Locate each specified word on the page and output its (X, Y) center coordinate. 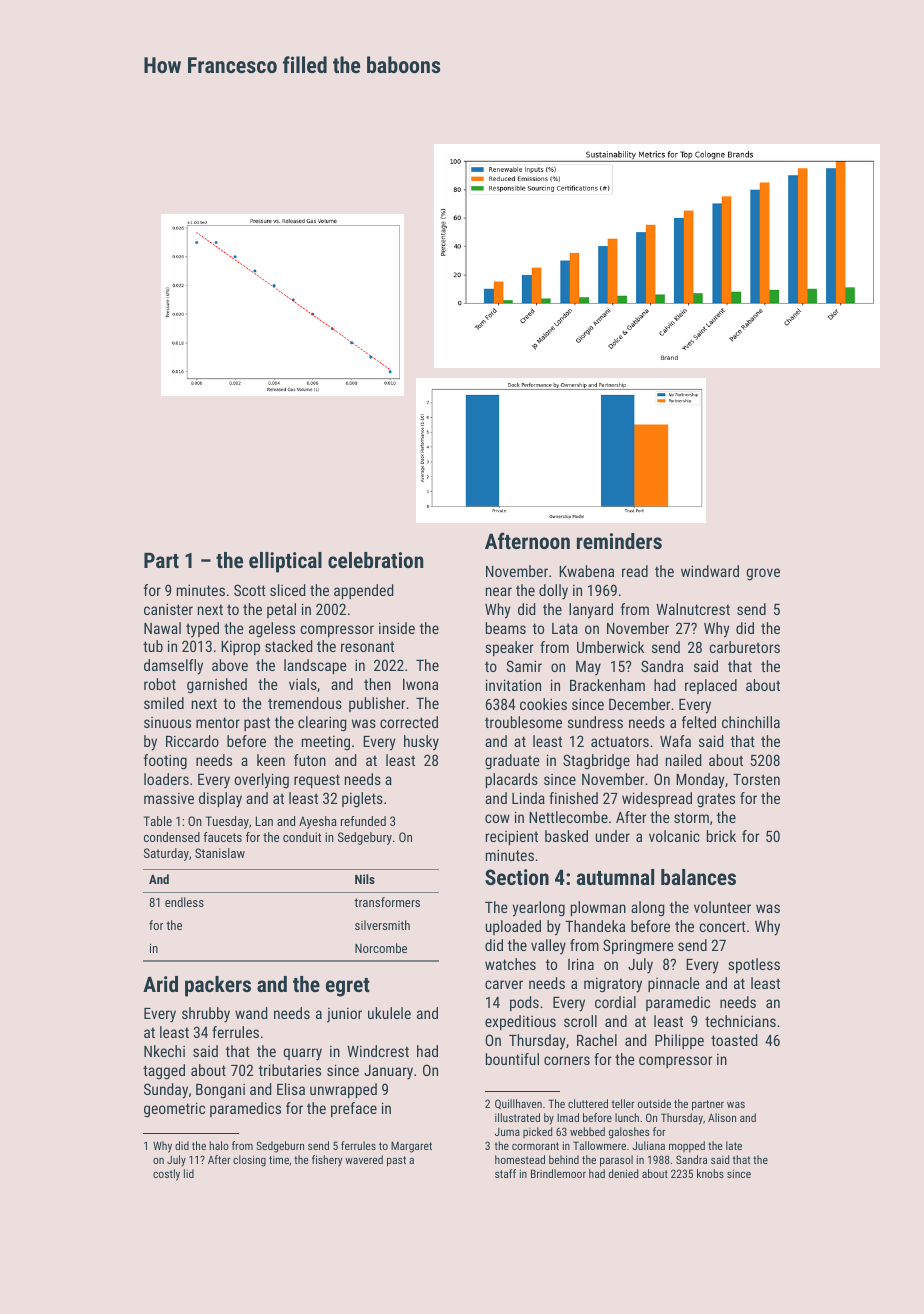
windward (710, 571)
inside (397, 628)
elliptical (285, 562)
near (499, 591)
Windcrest (378, 1051)
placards (512, 780)
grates (716, 800)
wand (251, 1013)
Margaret (411, 1147)
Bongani (220, 1091)
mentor (218, 722)
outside (654, 1103)
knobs (710, 1173)
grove (763, 574)
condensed (172, 837)
